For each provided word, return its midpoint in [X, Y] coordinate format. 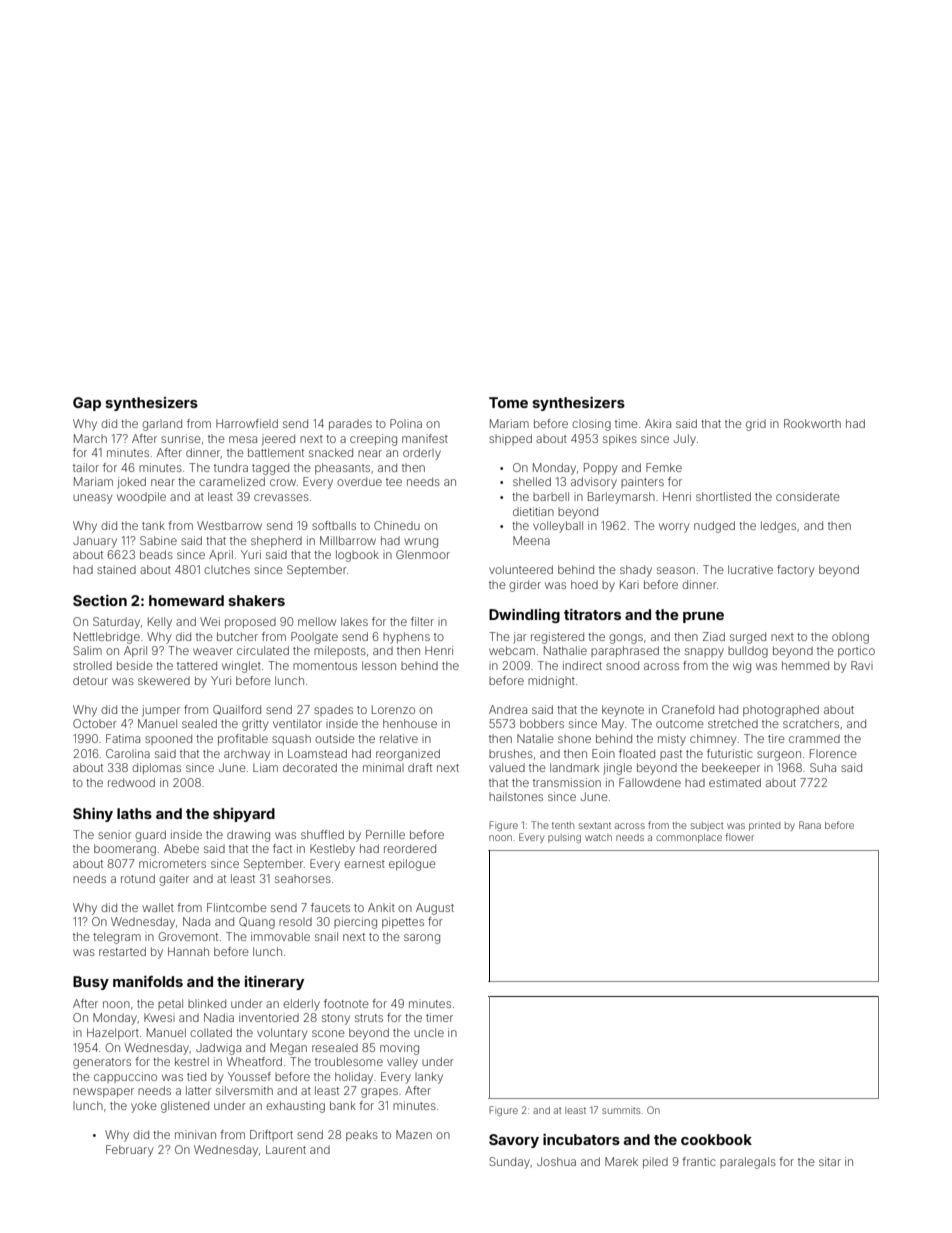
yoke [144, 1107]
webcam [512, 650]
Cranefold [688, 709]
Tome [508, 402]
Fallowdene [650, 782]
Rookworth [812, 423]
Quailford [237, 710]
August [435, 909]
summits [621, 1110]
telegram [117, 938]
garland [162, 425]
